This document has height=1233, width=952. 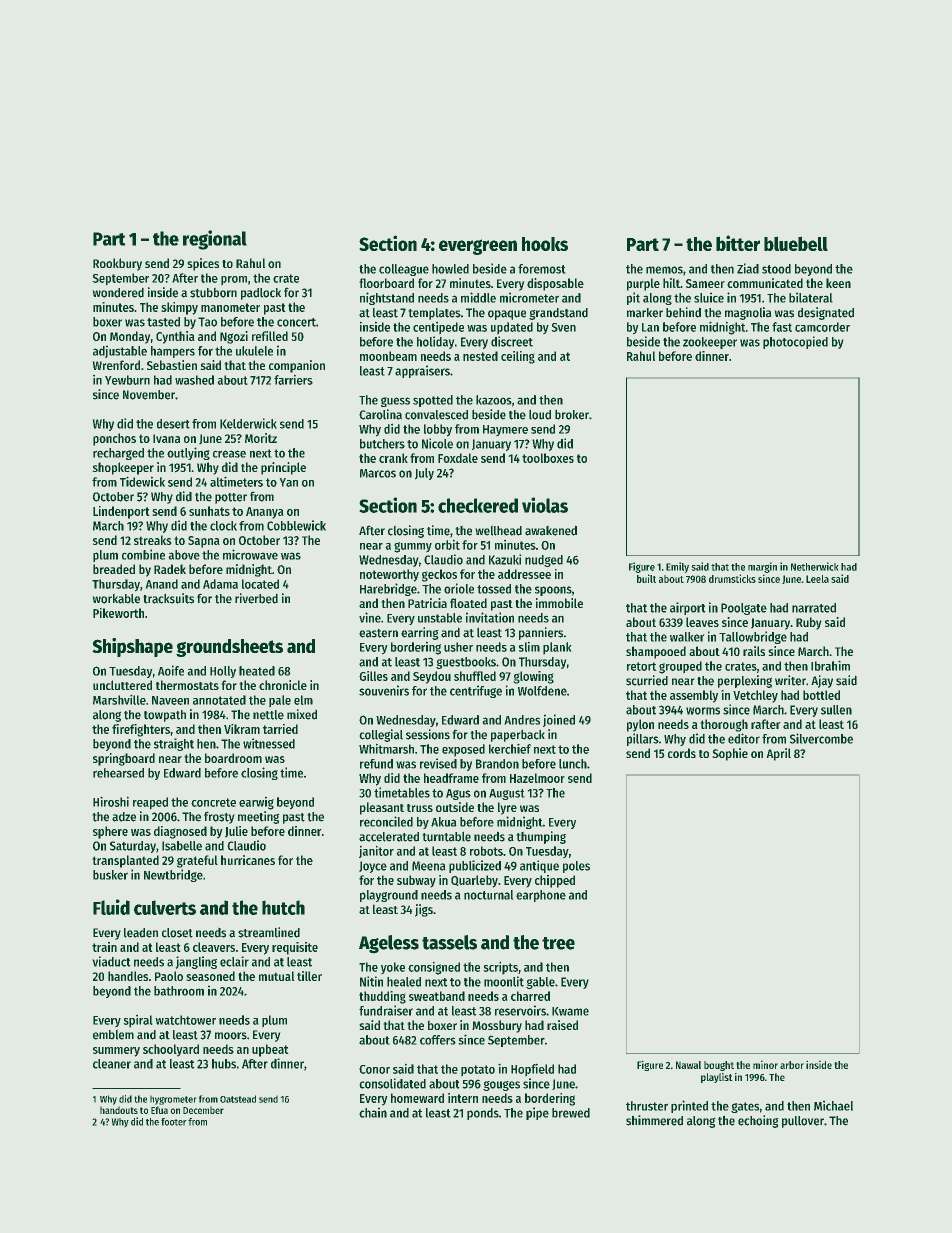 I want to click on regional, so click(x=215, y=240).
